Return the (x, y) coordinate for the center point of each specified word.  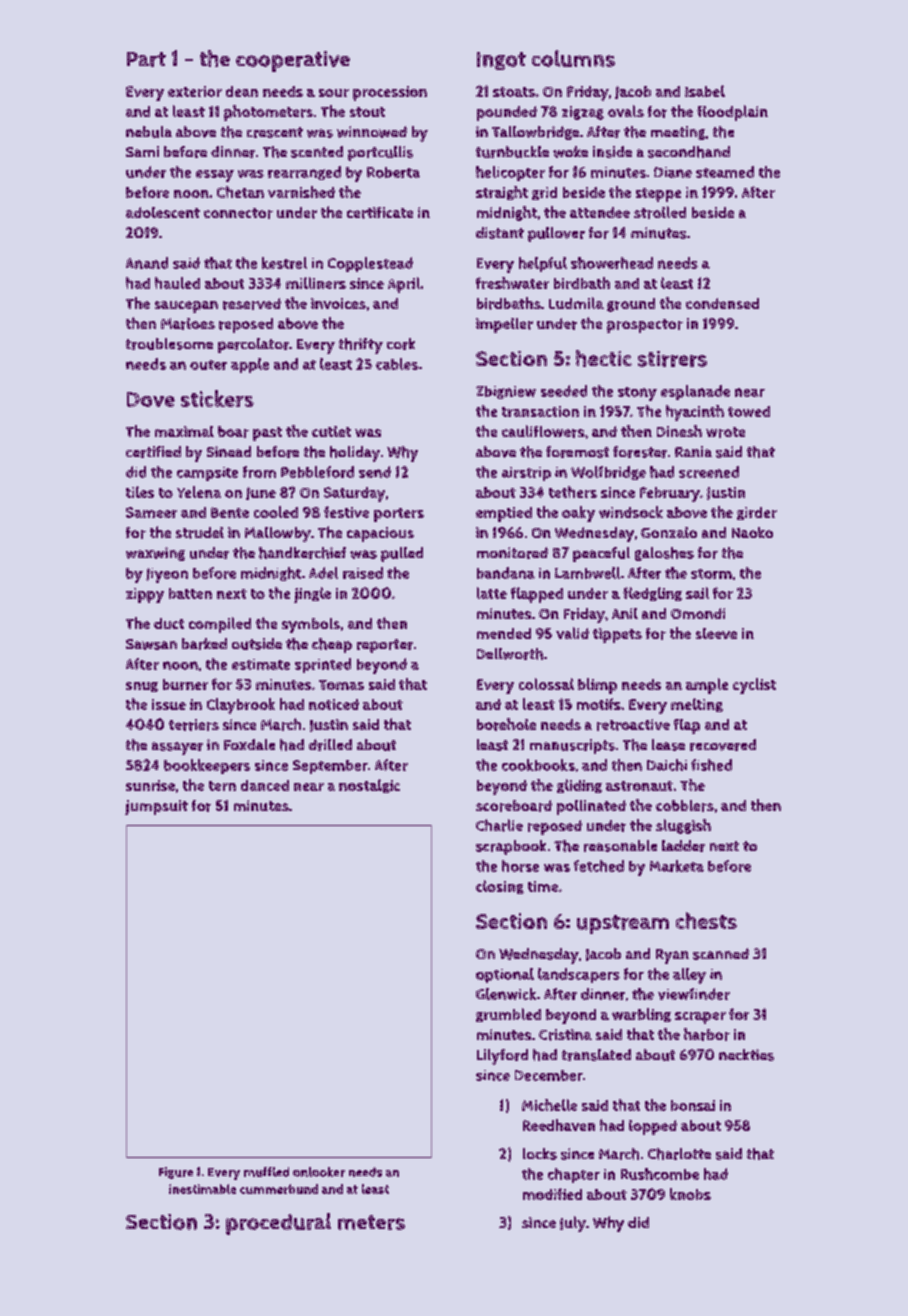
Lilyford (502, 1057)
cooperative (293, 61)
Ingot (501, 61)
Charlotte (679, 1154)
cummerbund (279, 1189)
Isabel (705, 91)
